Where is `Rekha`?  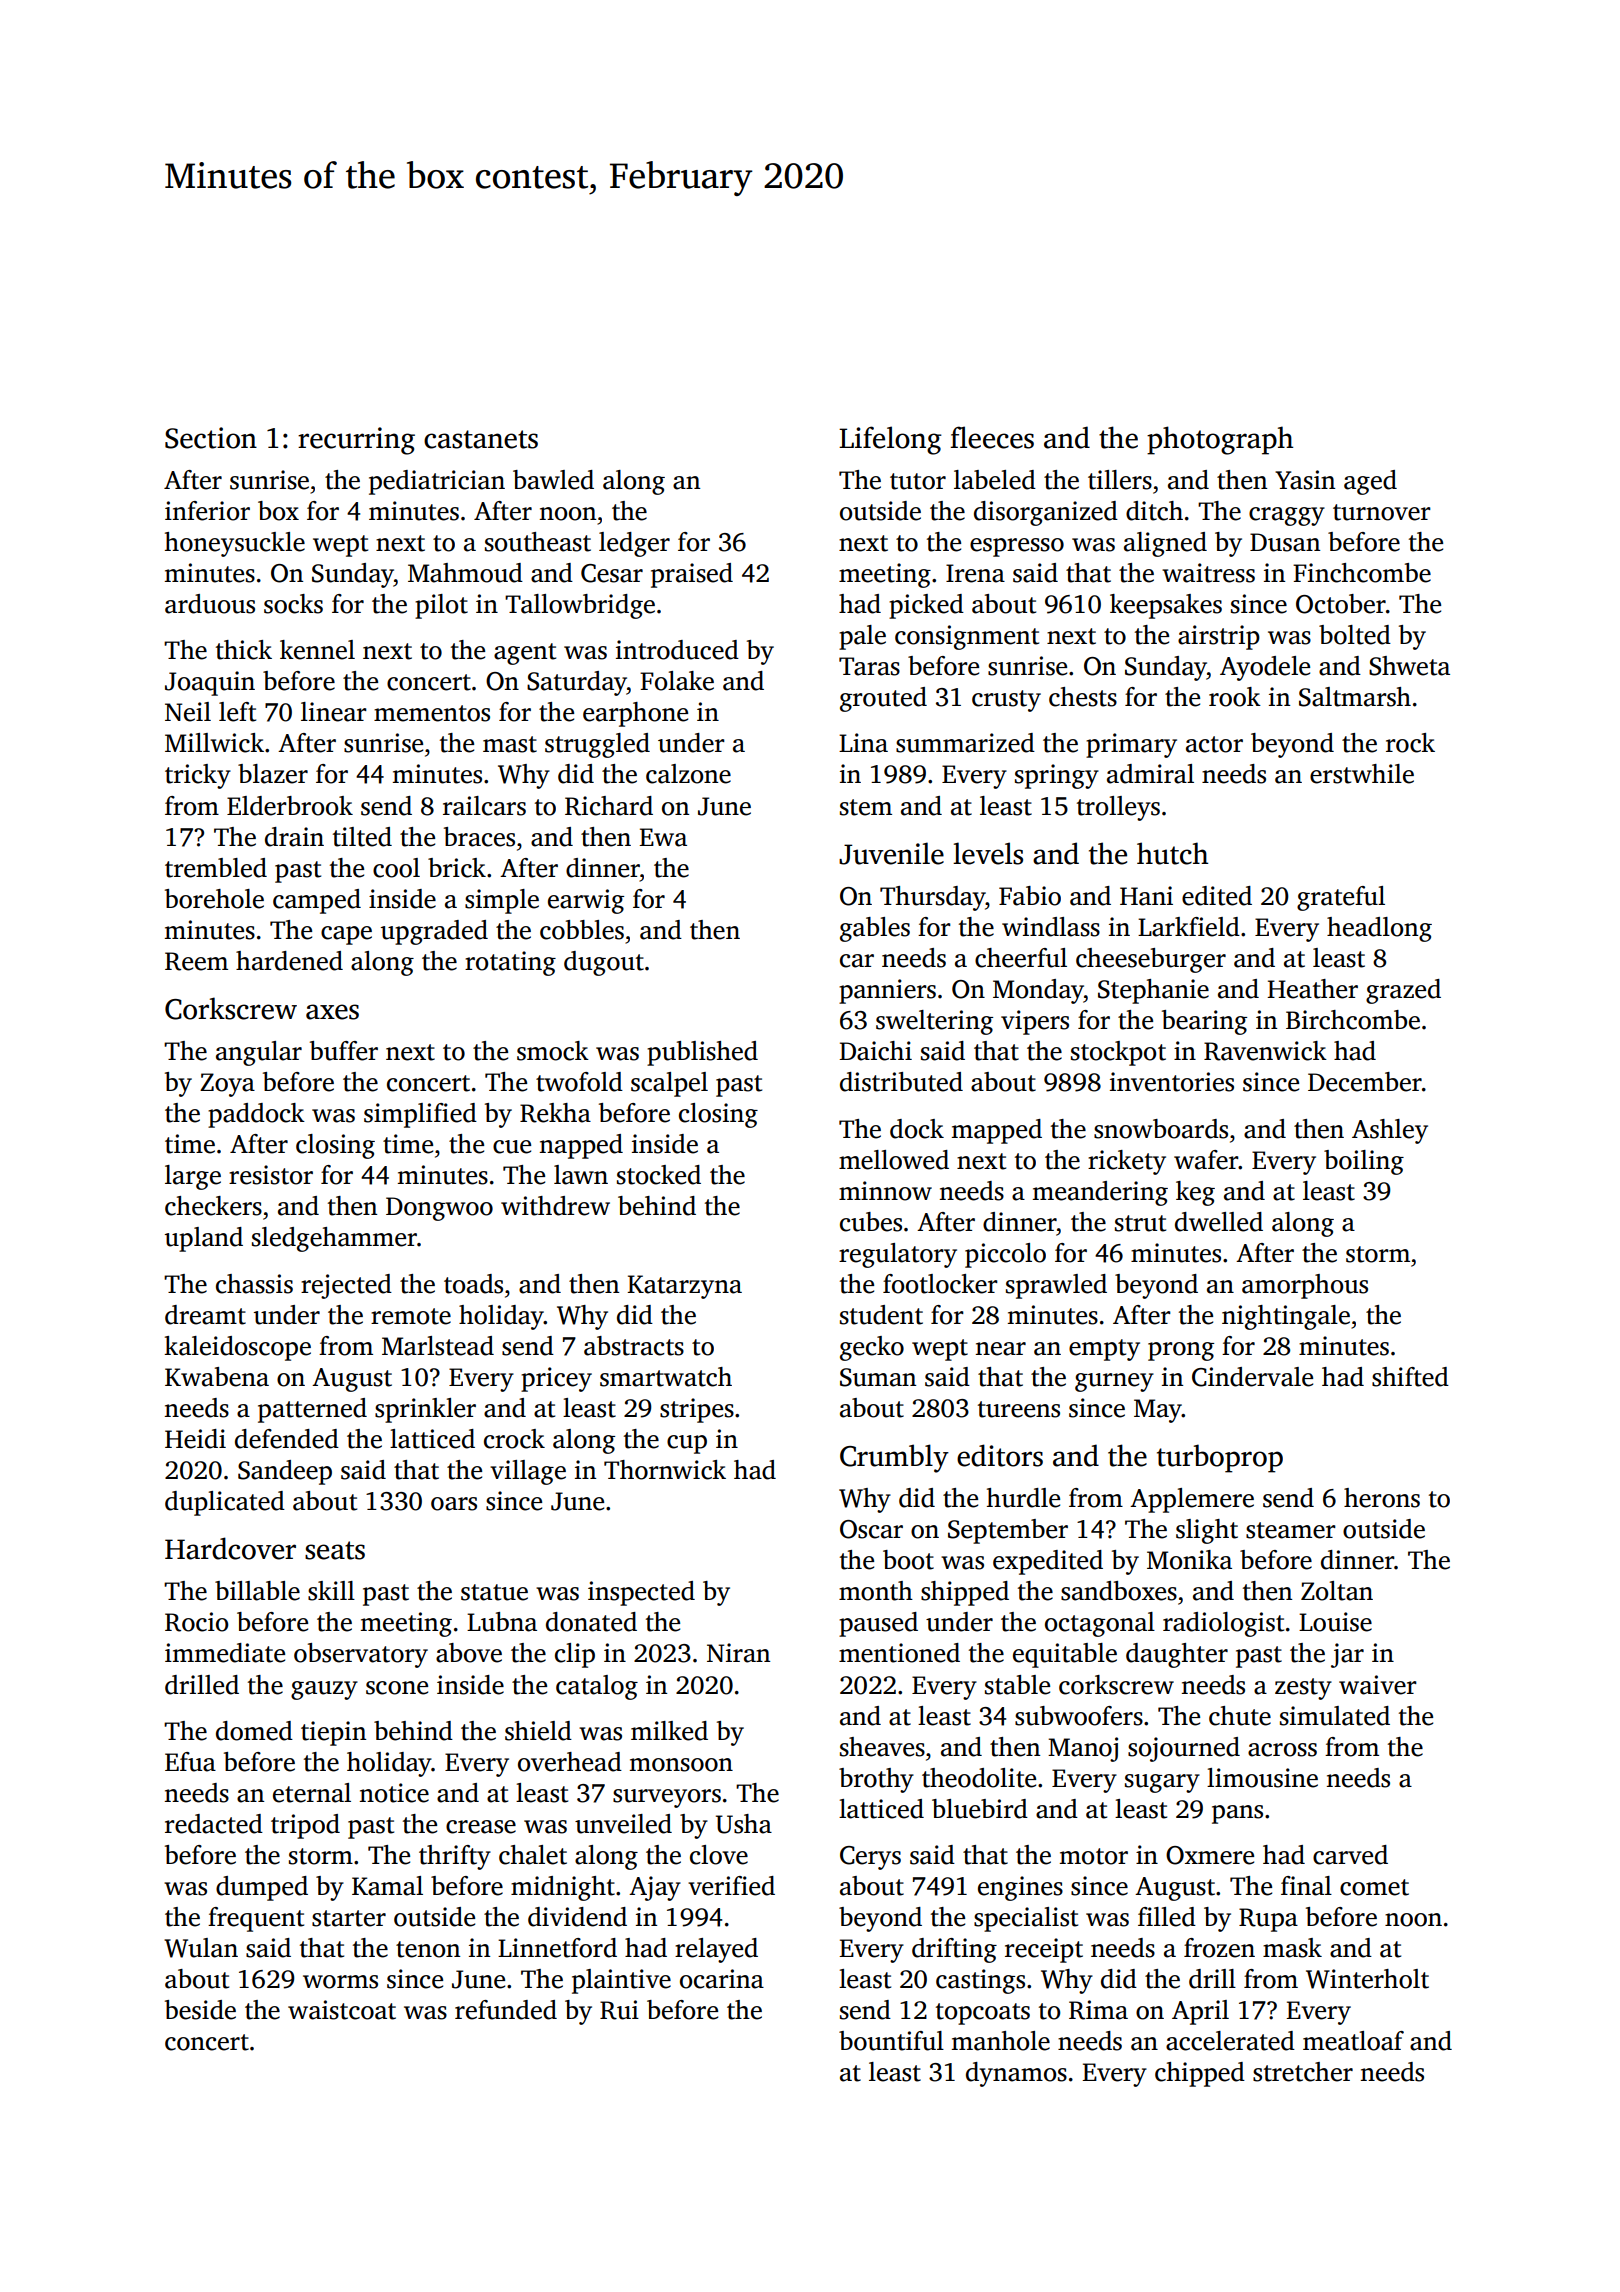 Rekha is located at coordinates (555, 1113).
